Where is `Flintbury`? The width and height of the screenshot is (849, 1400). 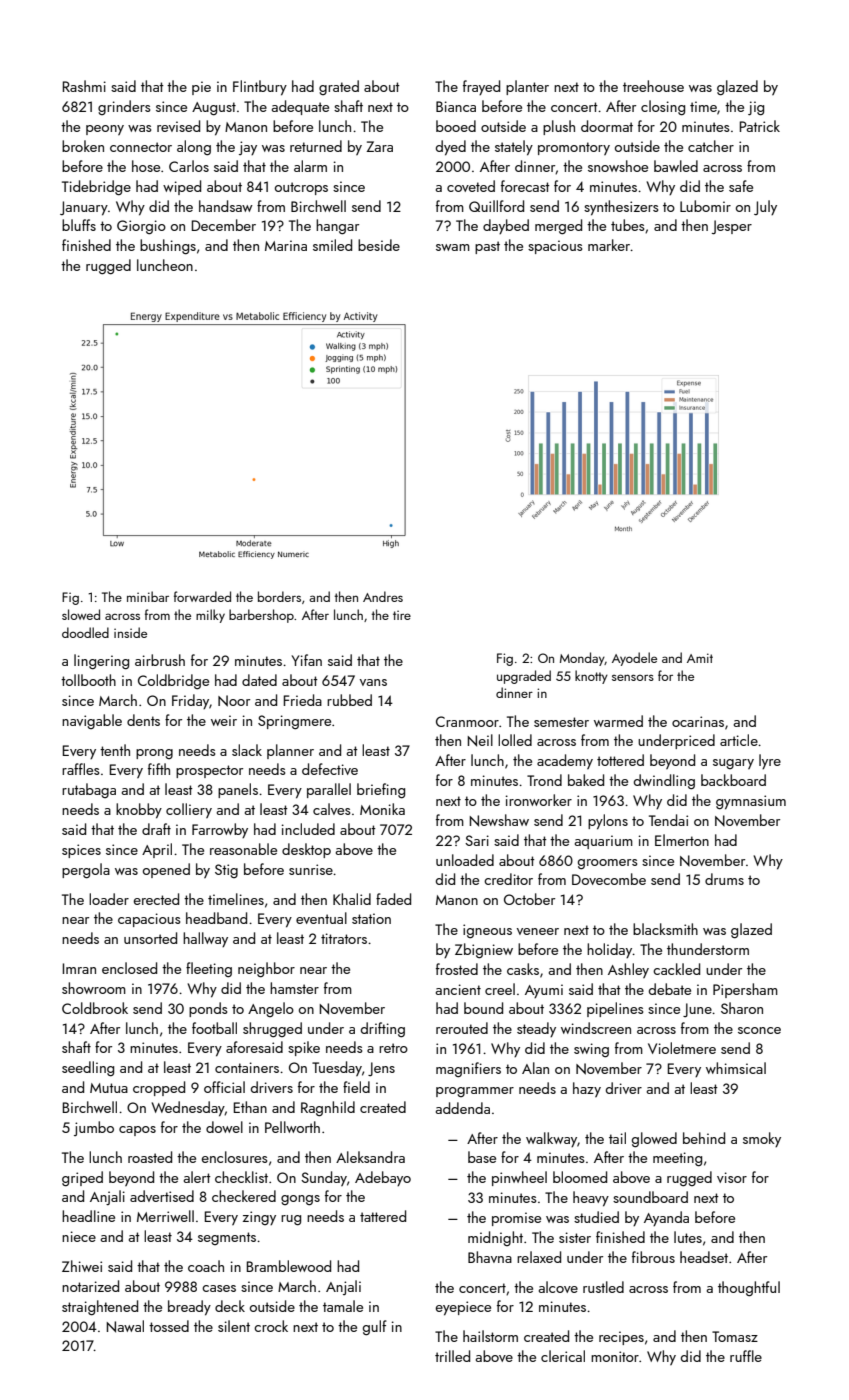
Flintbury is located at coordinates (260, 88).
